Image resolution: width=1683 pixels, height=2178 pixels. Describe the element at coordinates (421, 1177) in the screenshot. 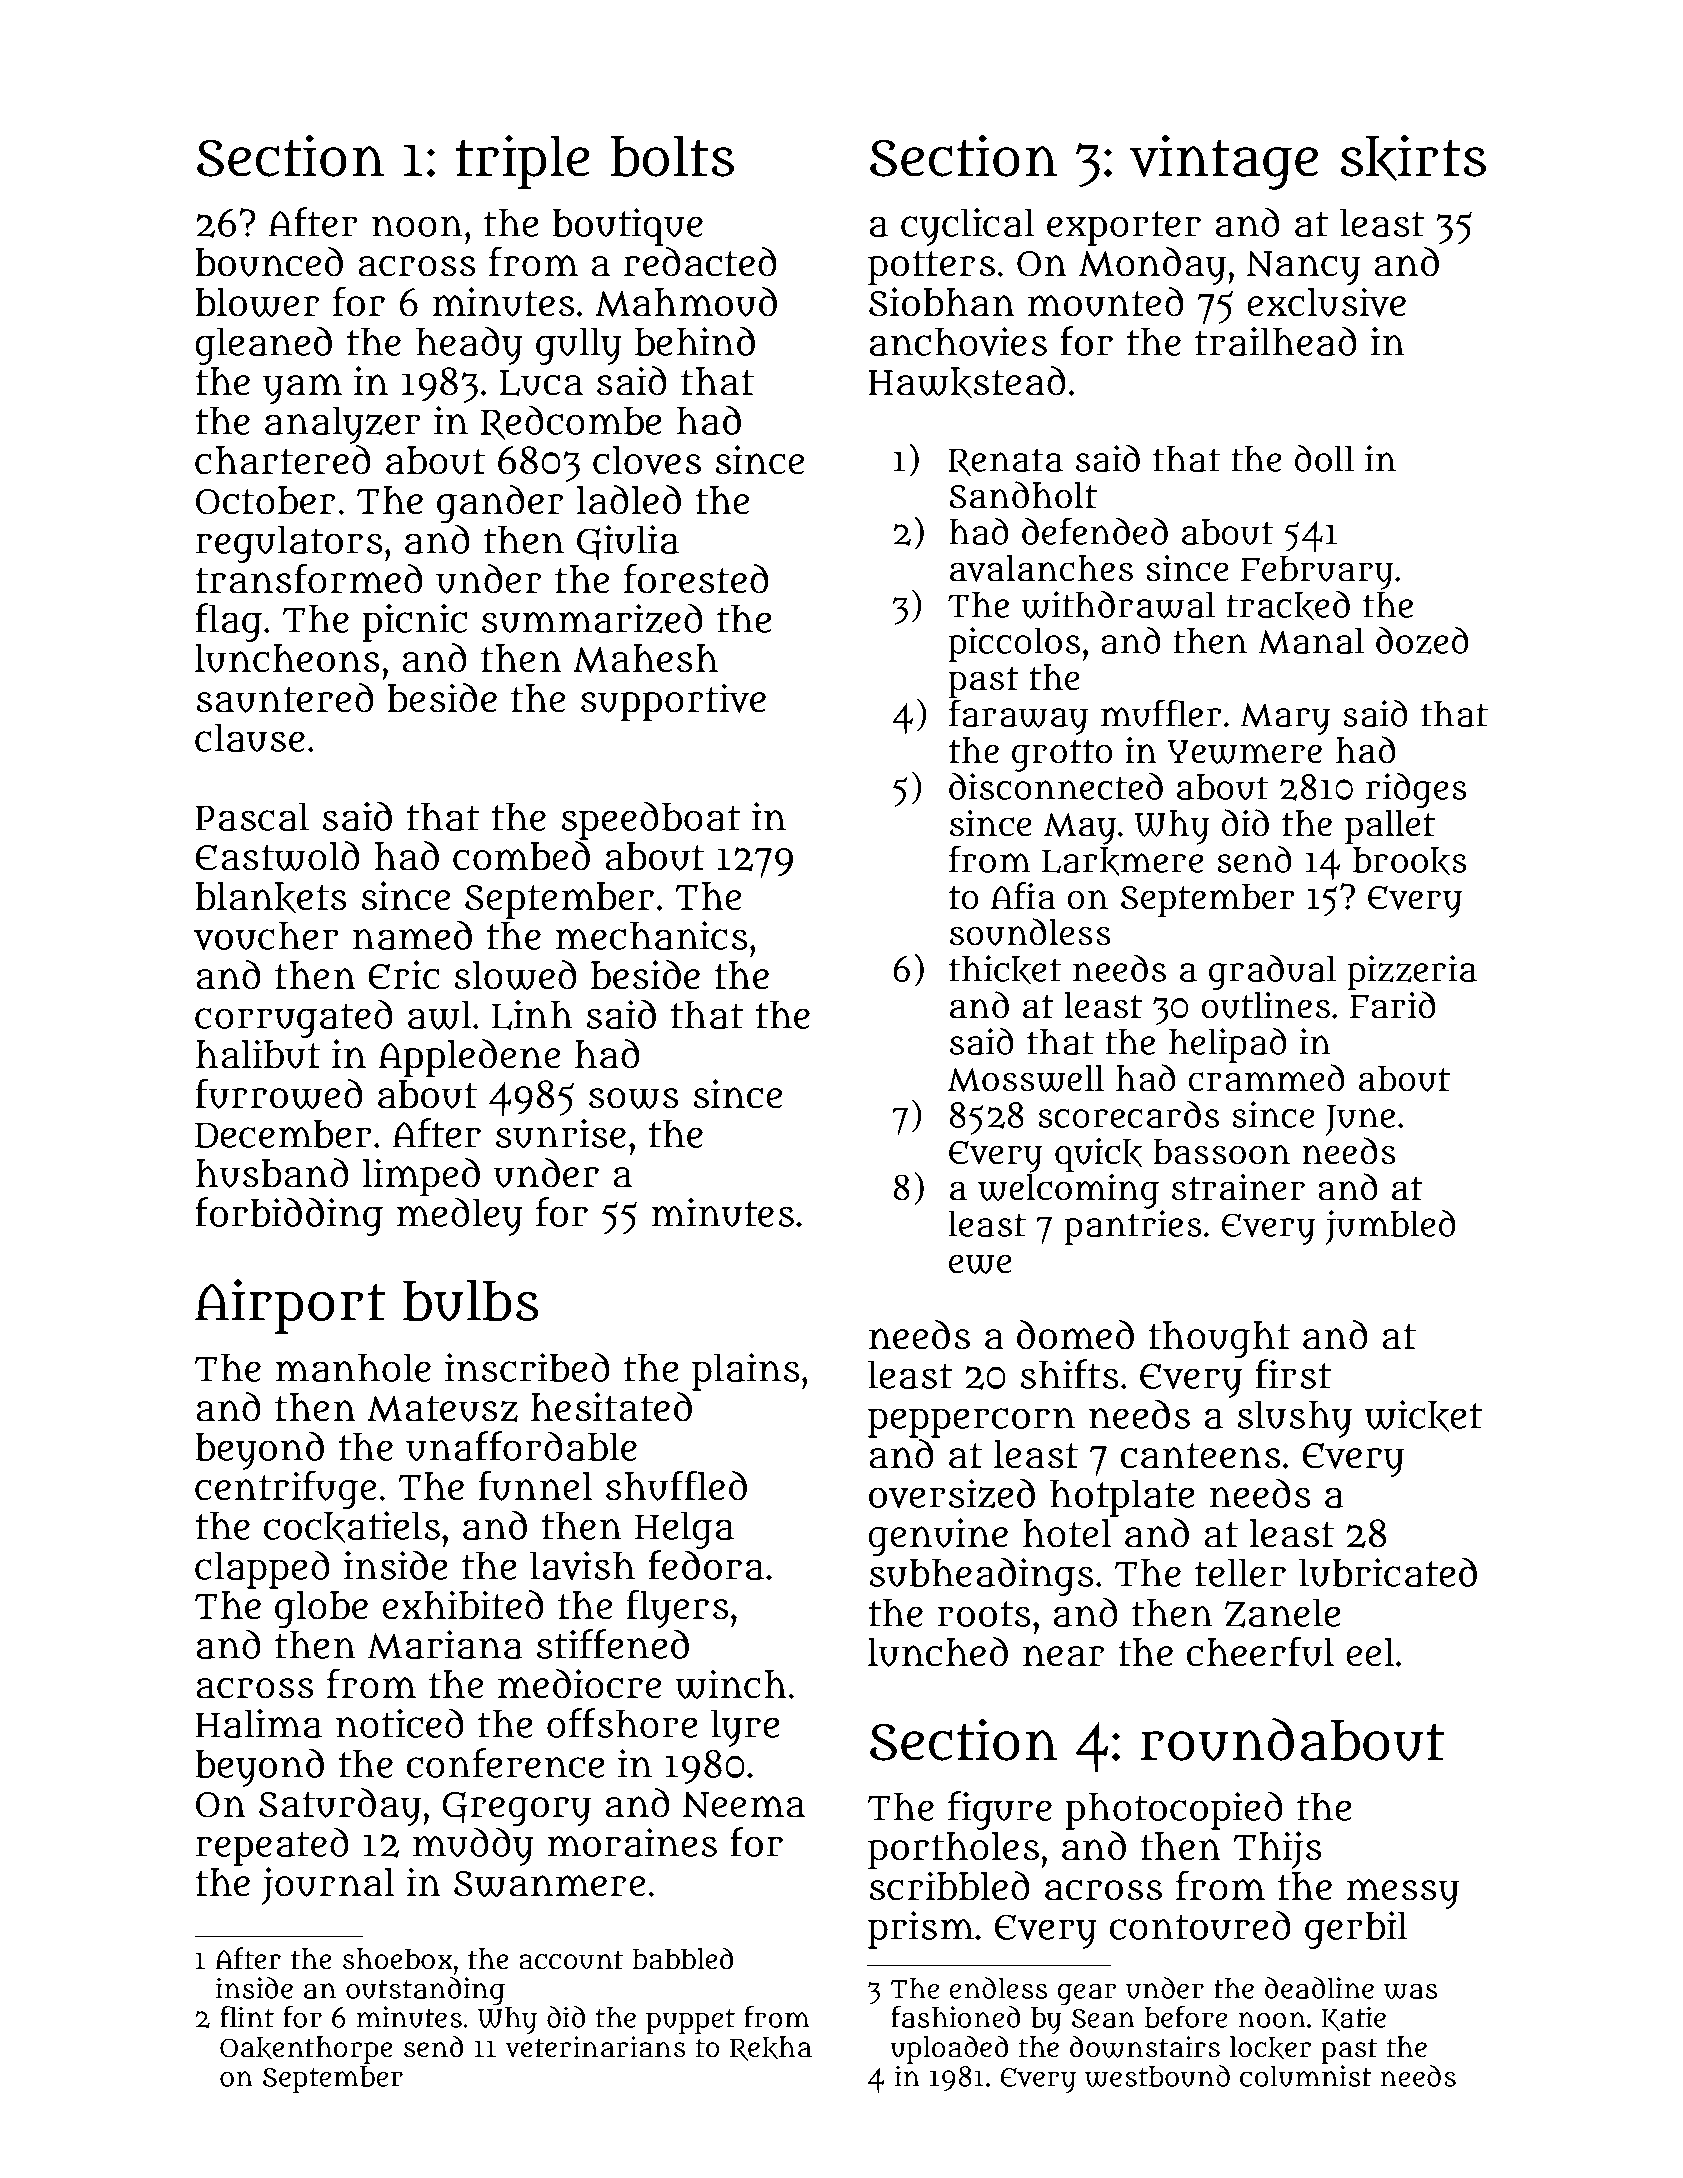

I see `limped` at that location.
